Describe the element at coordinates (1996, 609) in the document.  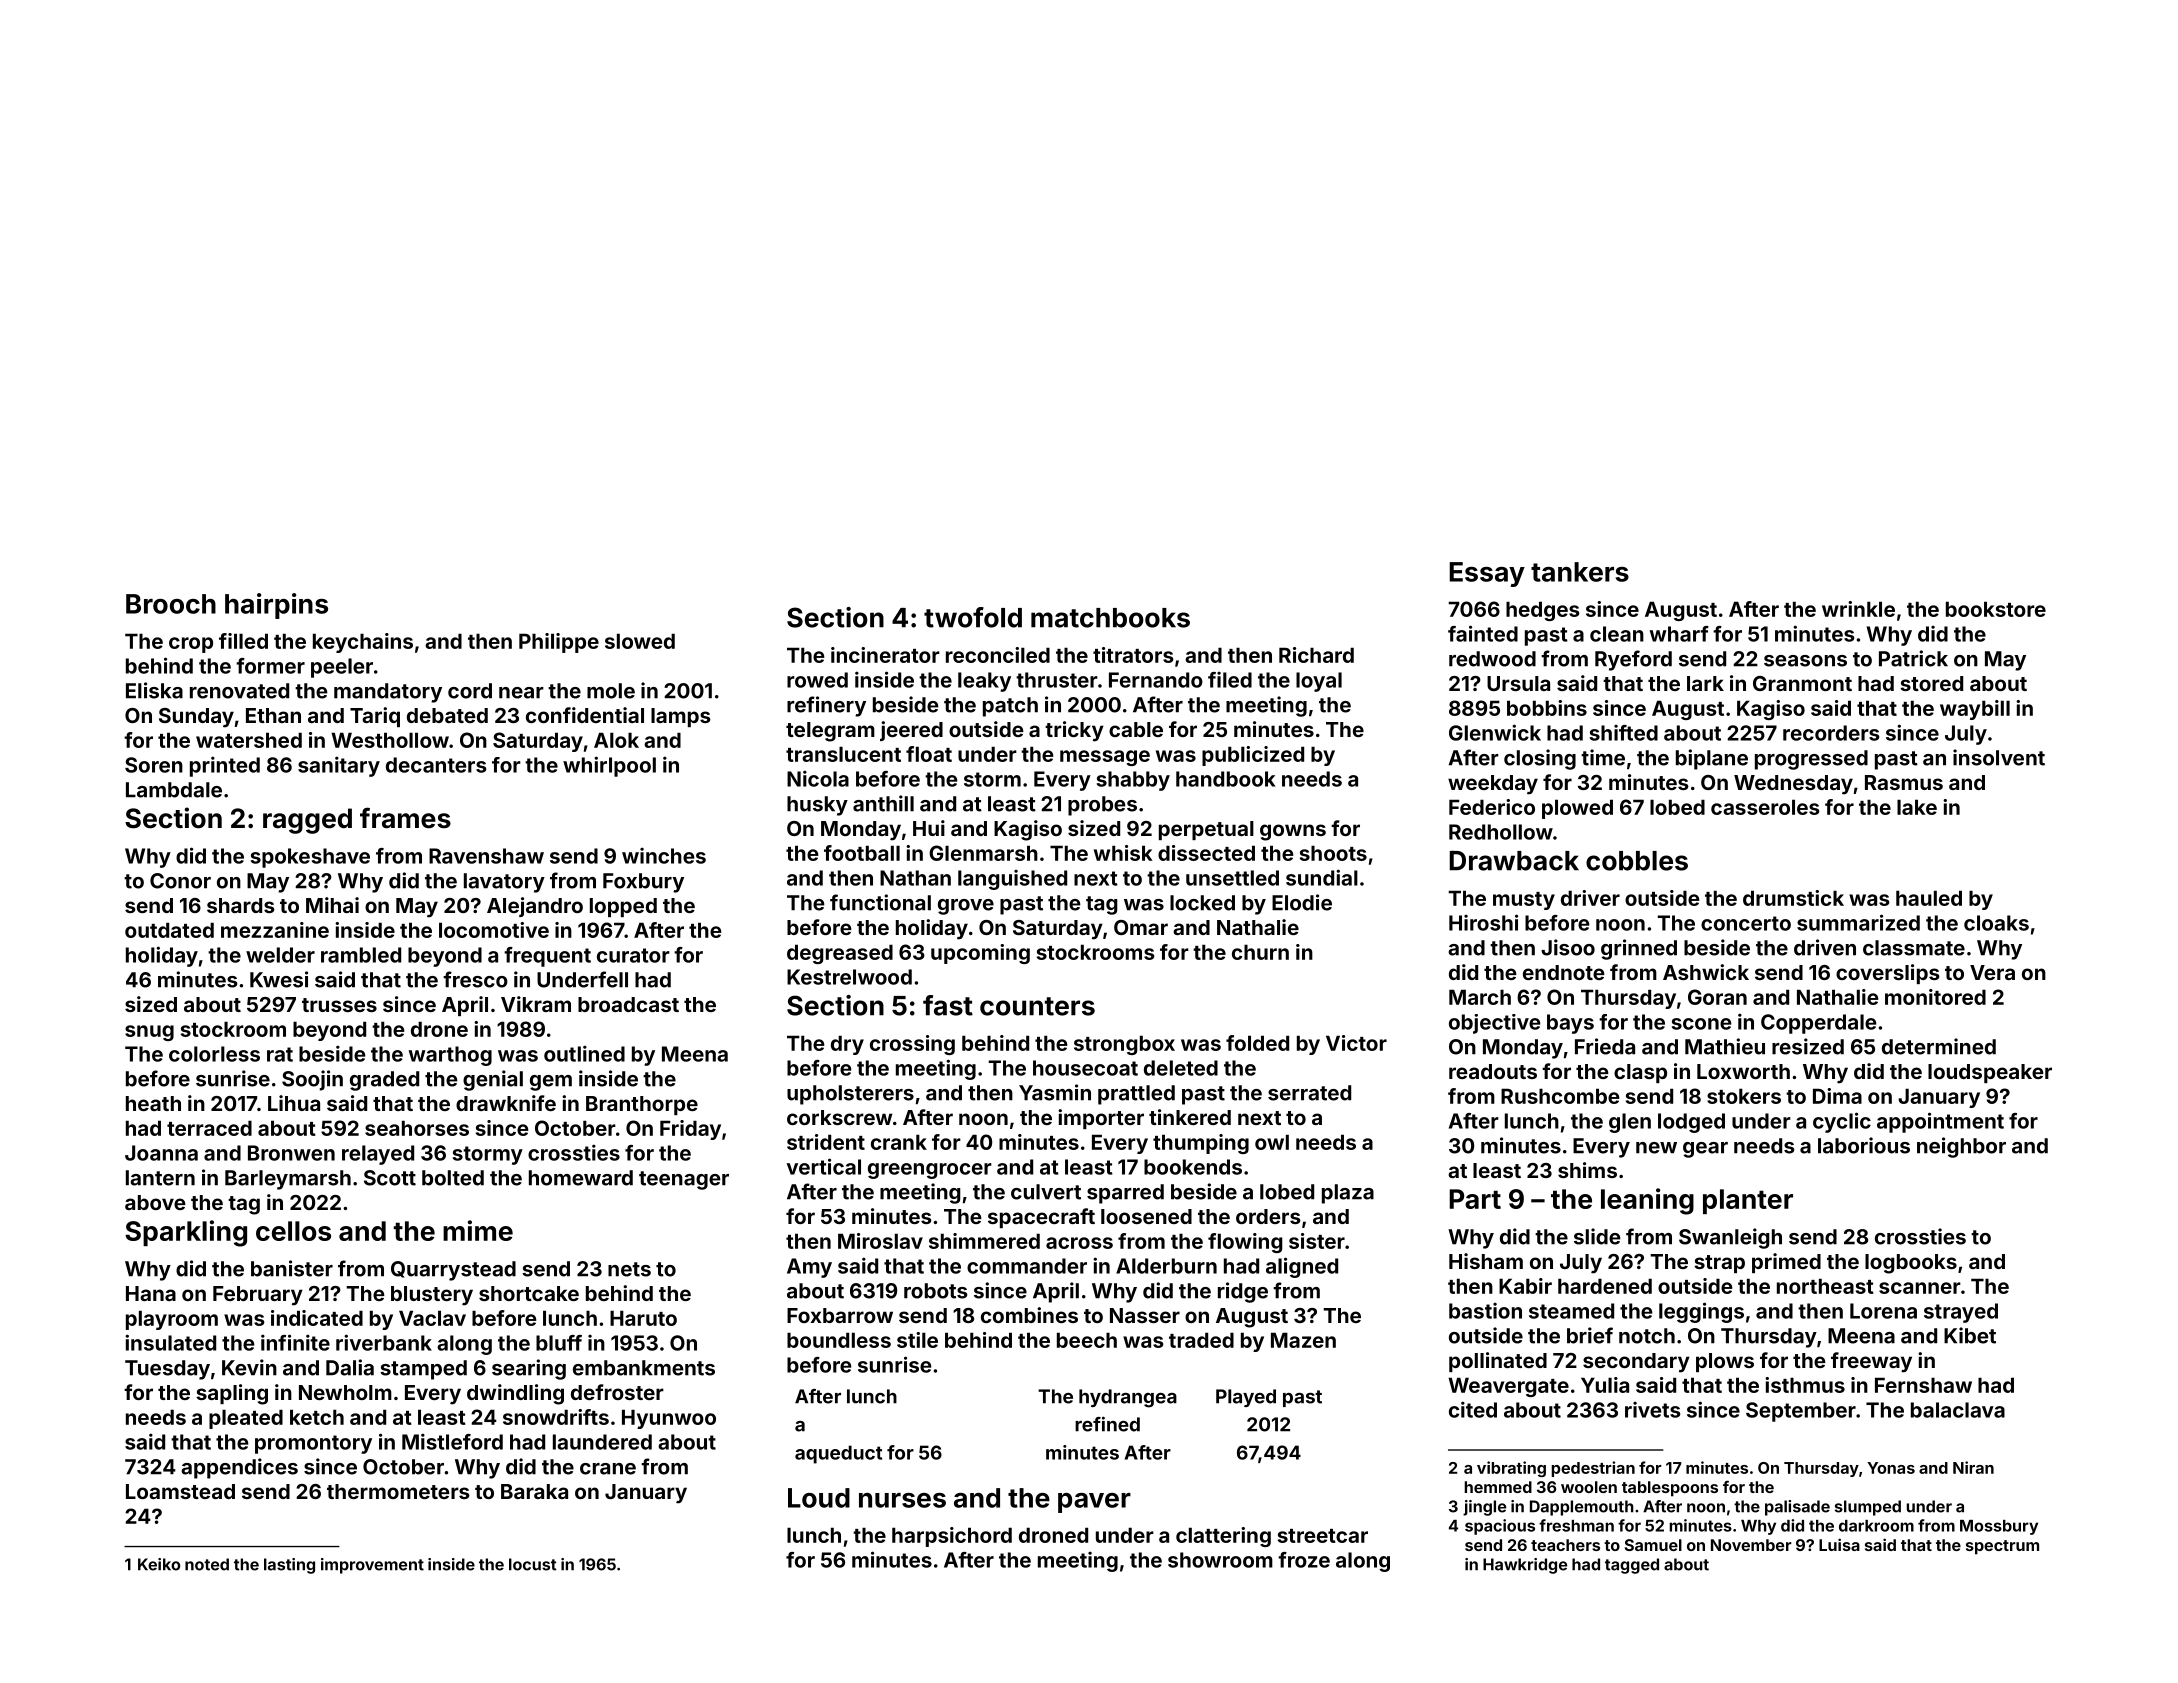
I see `bookstore` at that location.
